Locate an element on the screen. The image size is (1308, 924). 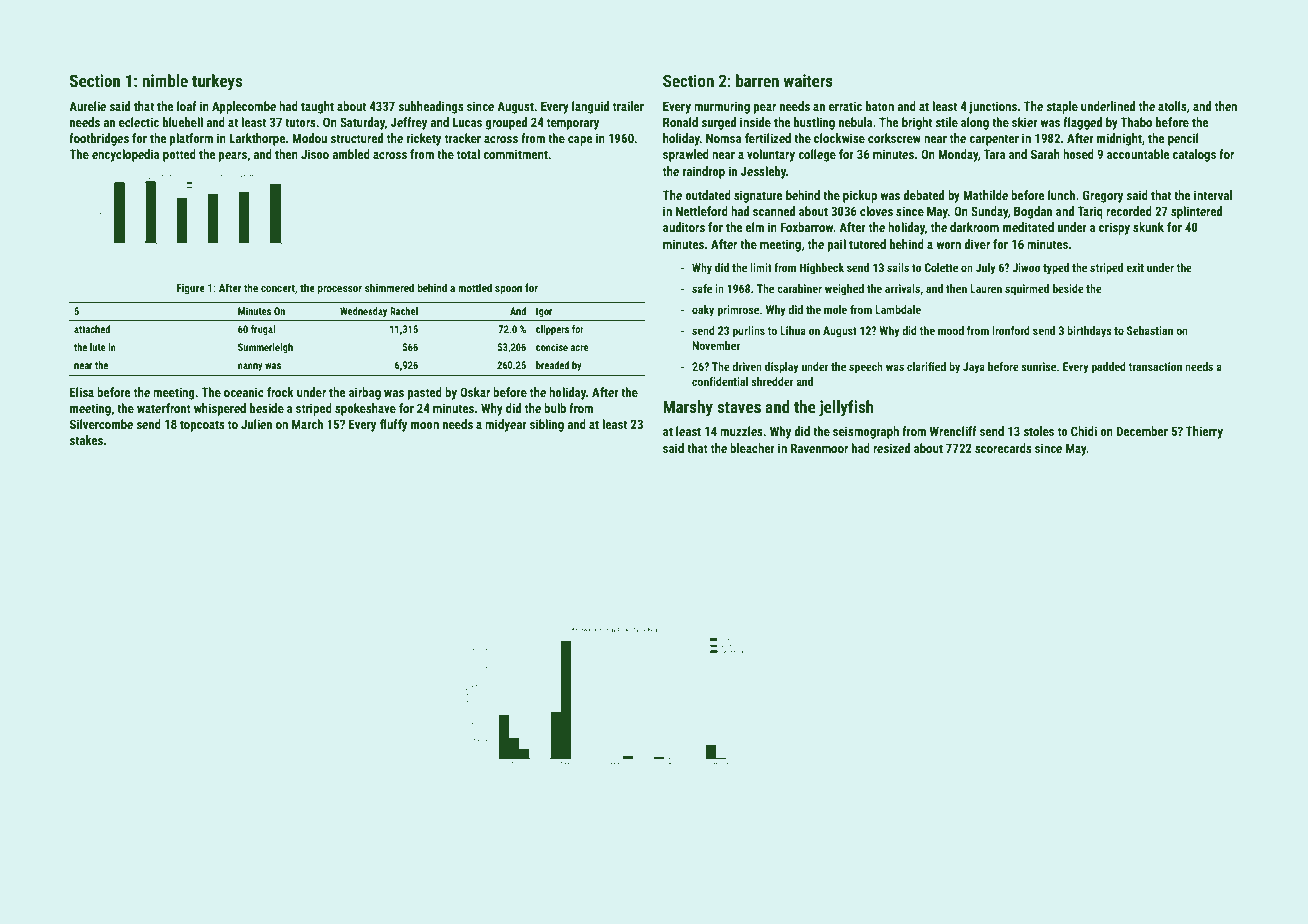
waiters is located at coordinates (808, 80).
